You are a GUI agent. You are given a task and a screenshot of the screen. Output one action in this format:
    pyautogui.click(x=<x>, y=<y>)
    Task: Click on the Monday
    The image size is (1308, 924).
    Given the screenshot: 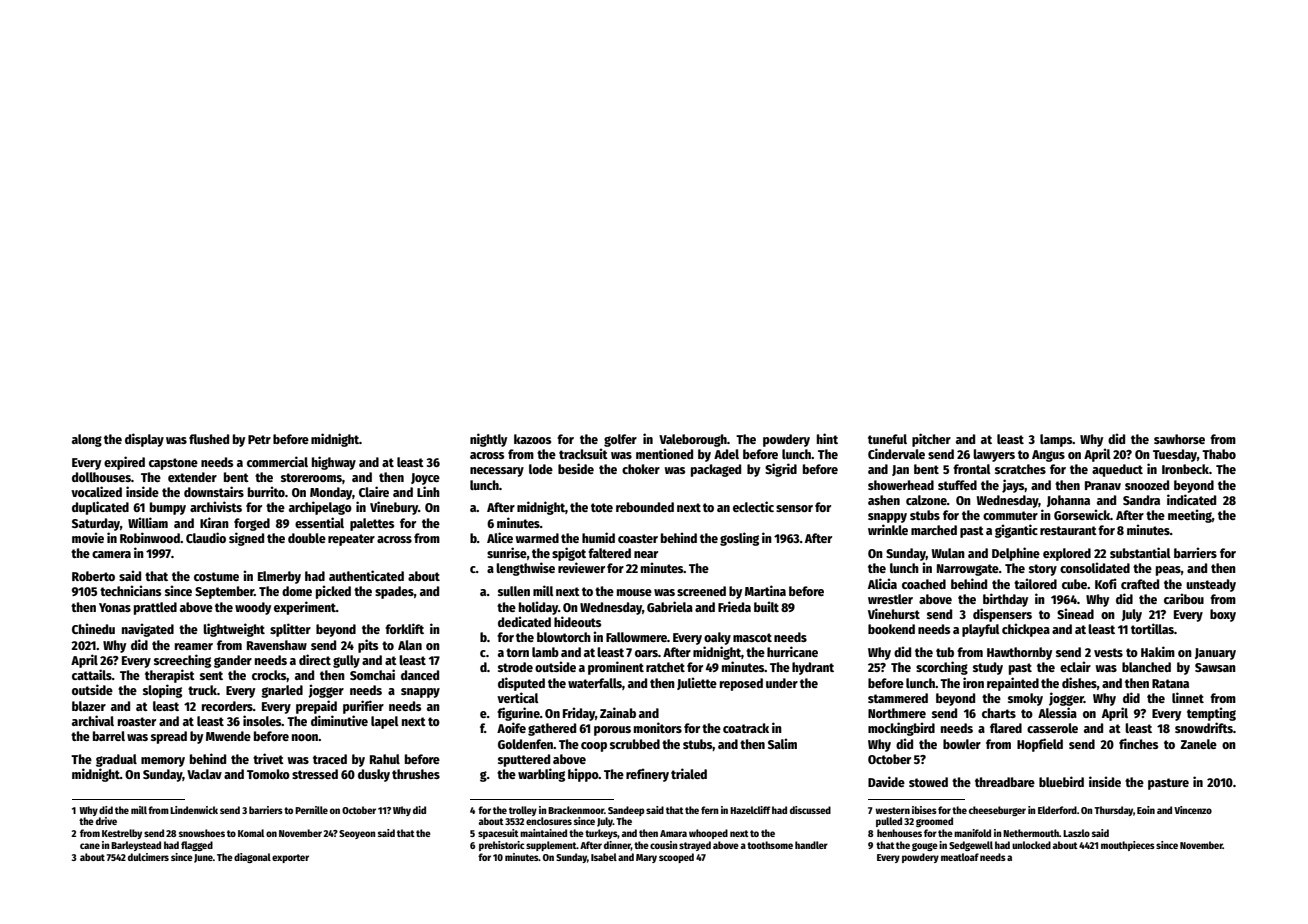 What is the action you would take?
    pyautogui.click(x=331, y=493)
